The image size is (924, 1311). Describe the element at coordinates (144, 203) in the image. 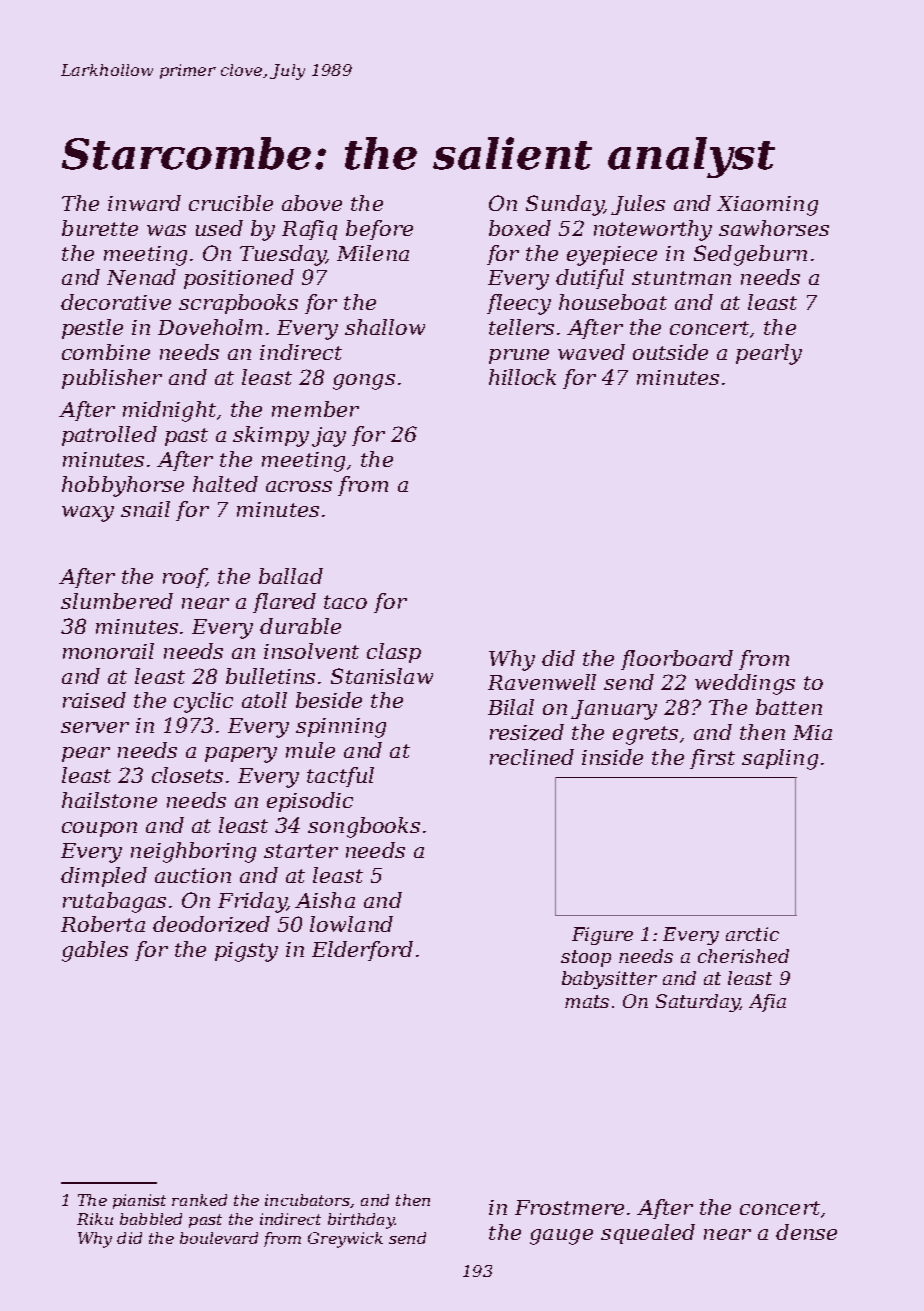

I see `inward` at that location.
